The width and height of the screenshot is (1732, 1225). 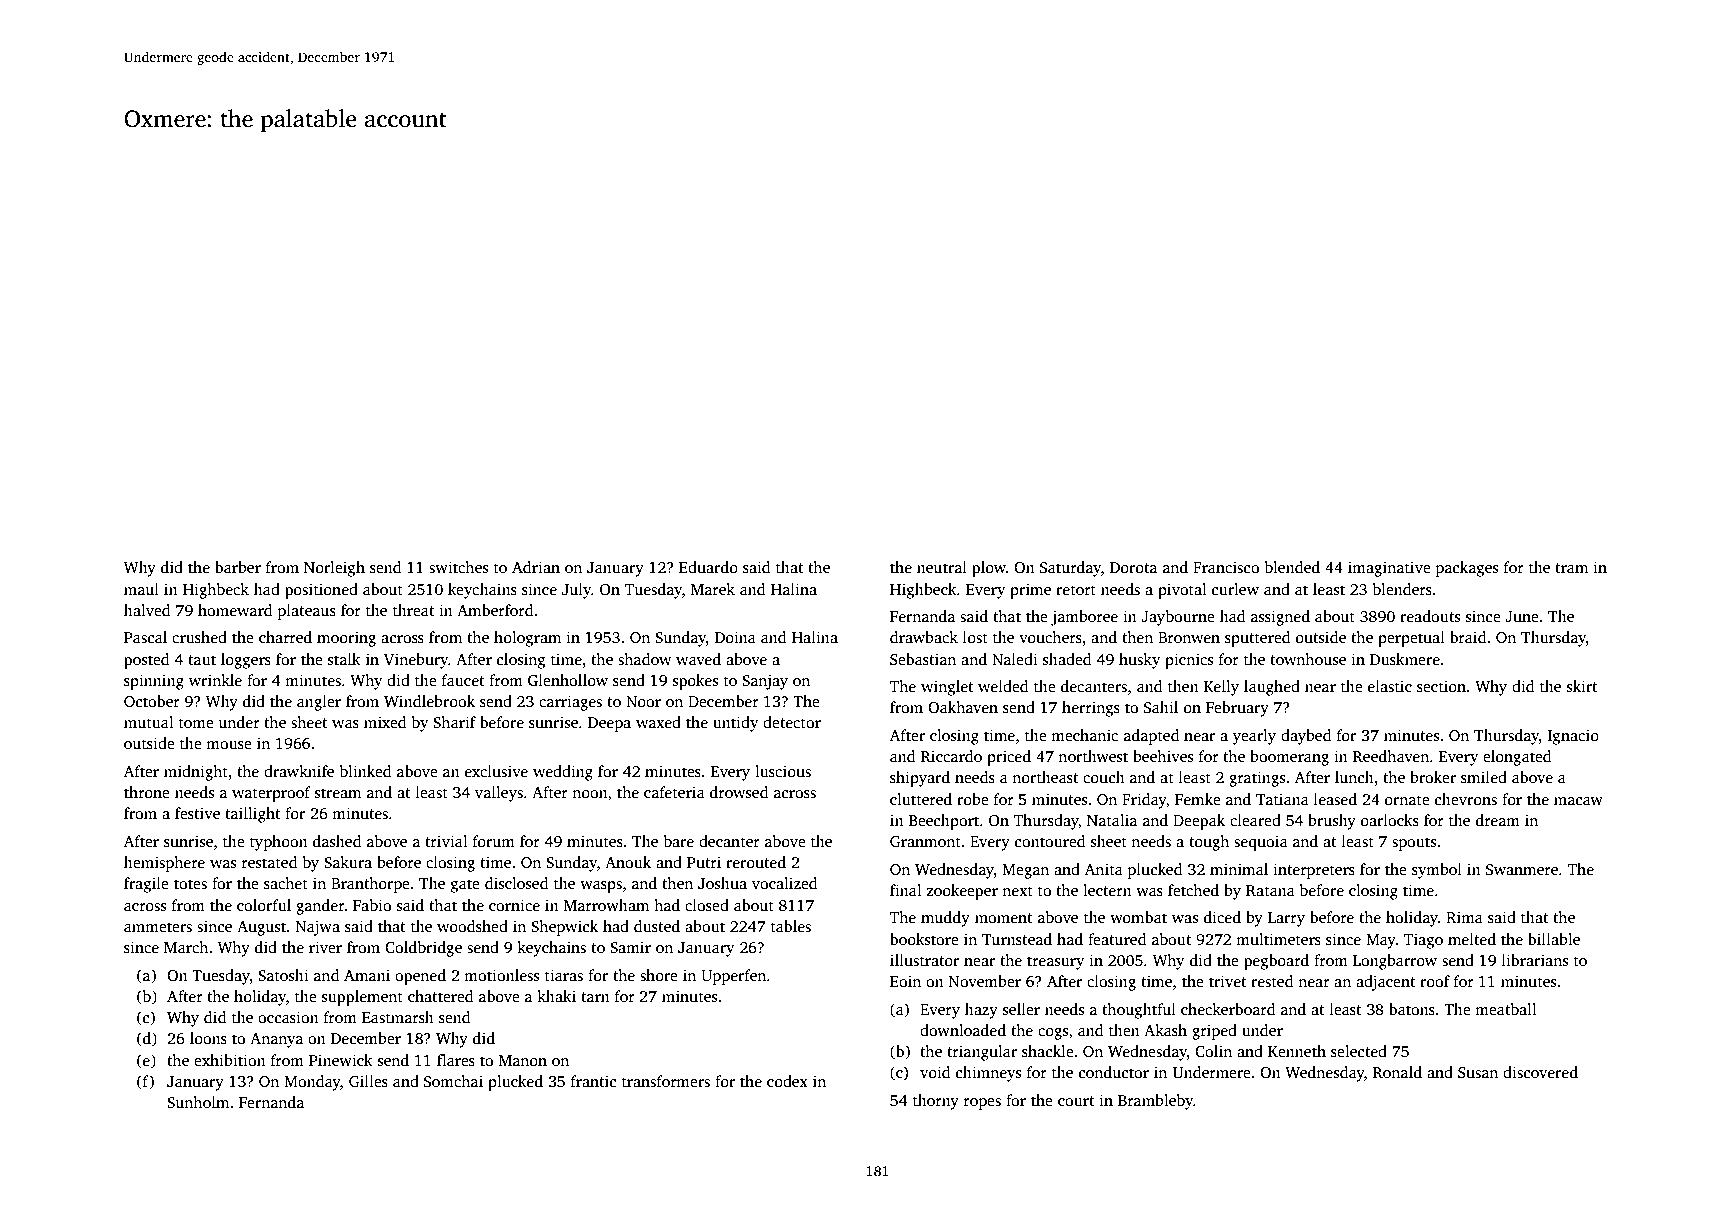 What do you see at coordinates (942, 567) in the screenshot?
I see `neutral` at bounding box center [942, 567].
